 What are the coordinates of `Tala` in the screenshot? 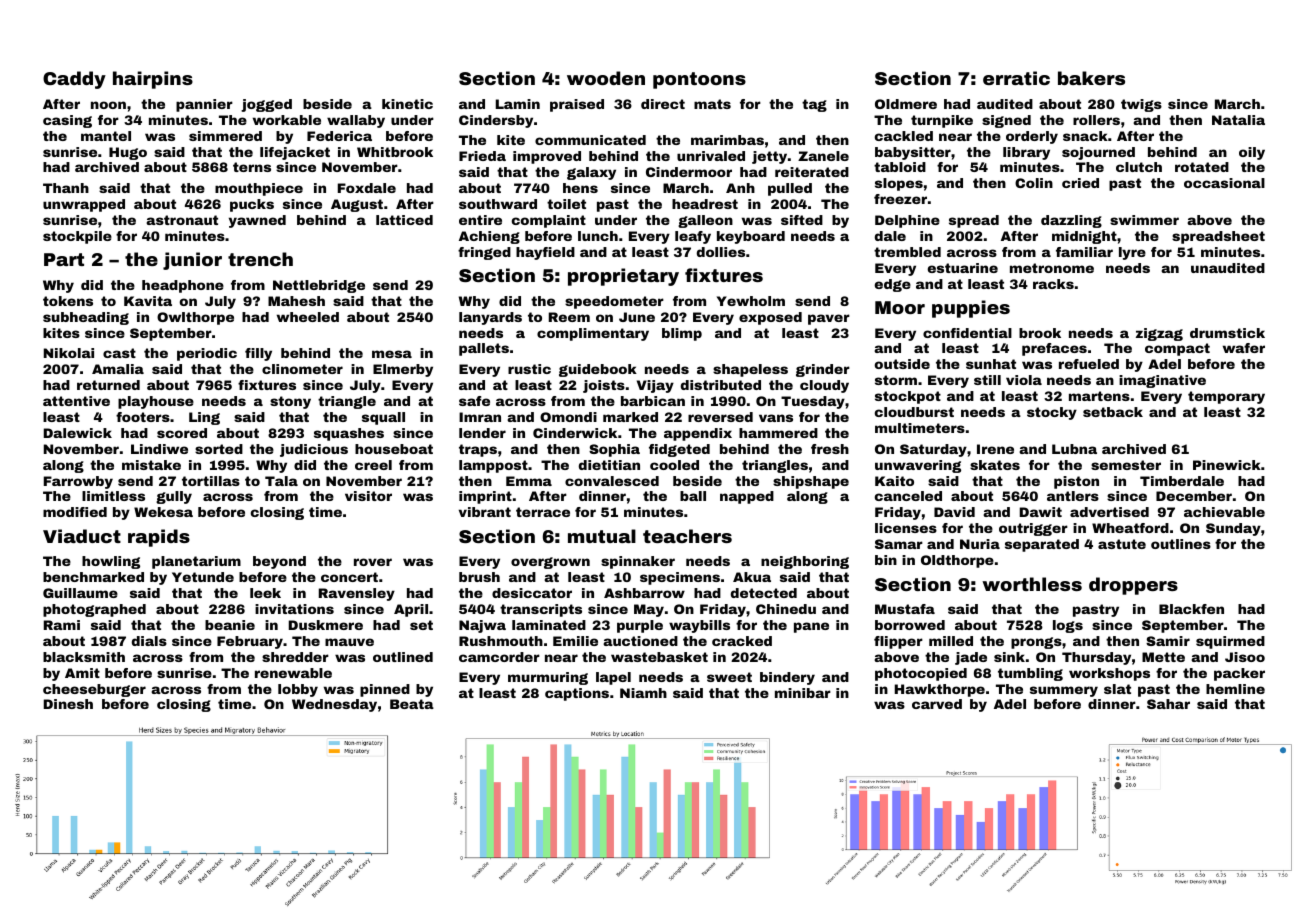 It's located at (281, 481).
